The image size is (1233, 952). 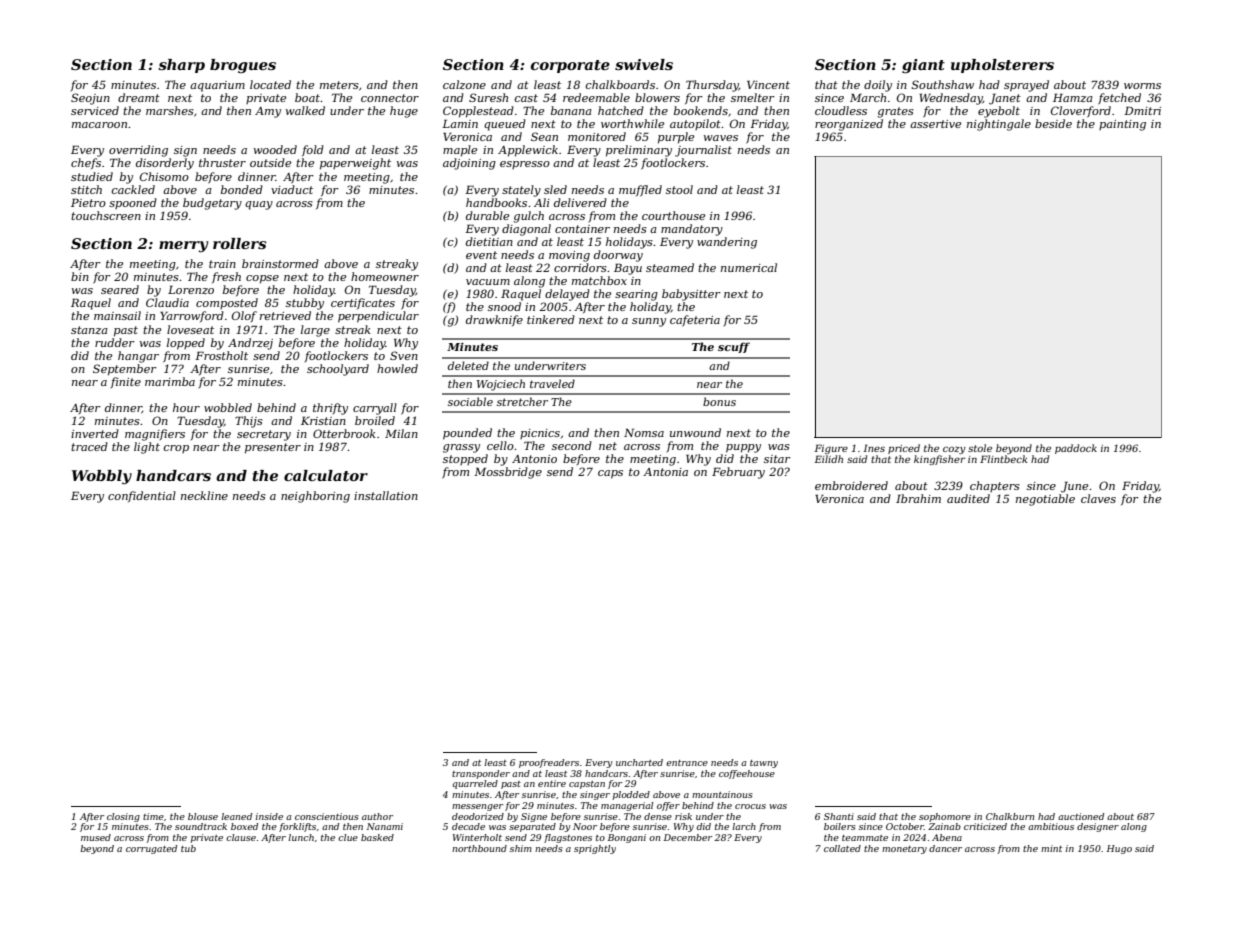 I want to click on nightingale, so click(x=999, y=125).
